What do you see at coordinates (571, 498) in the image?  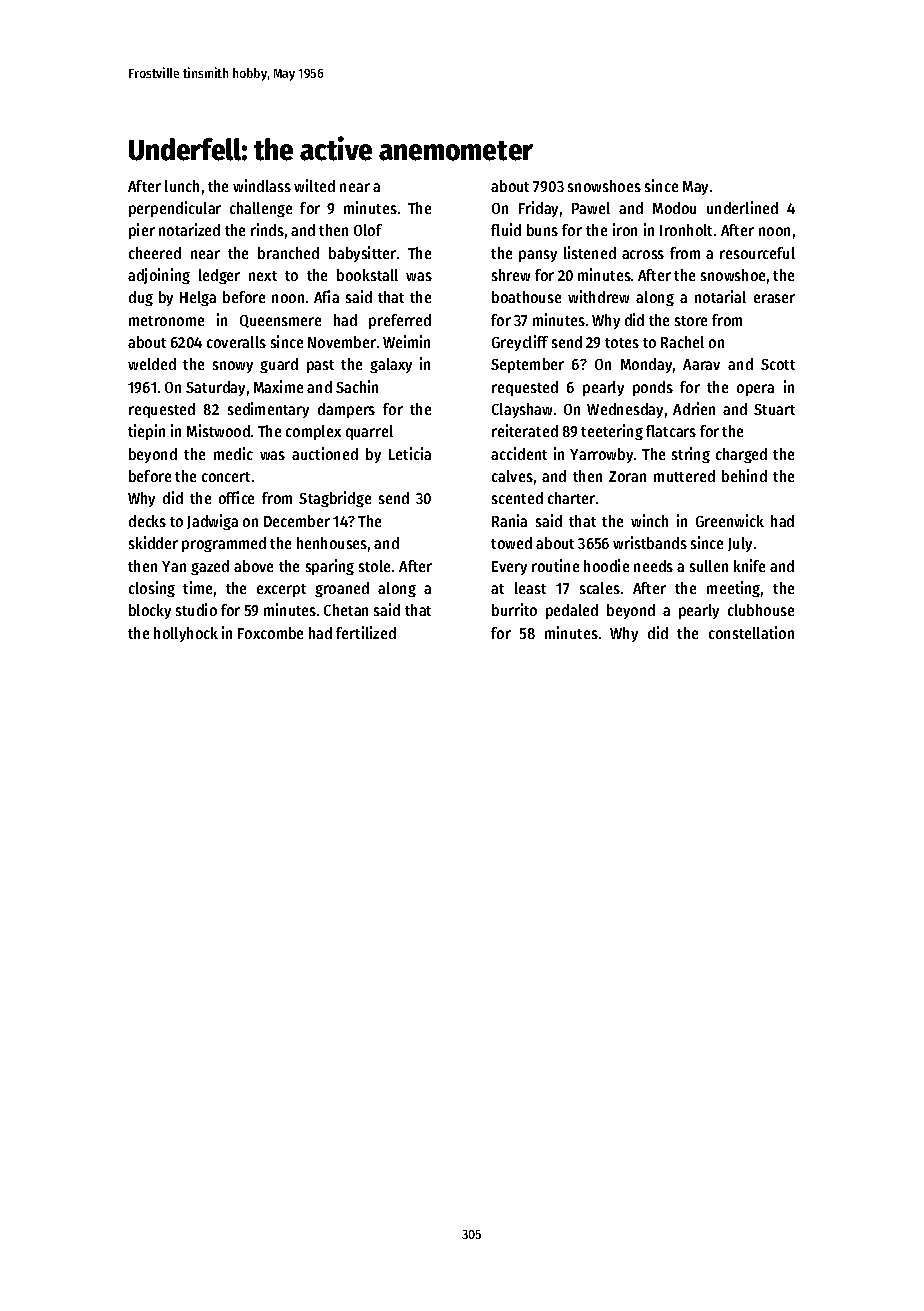 I see `charter` at bounding box center [571, 498].
